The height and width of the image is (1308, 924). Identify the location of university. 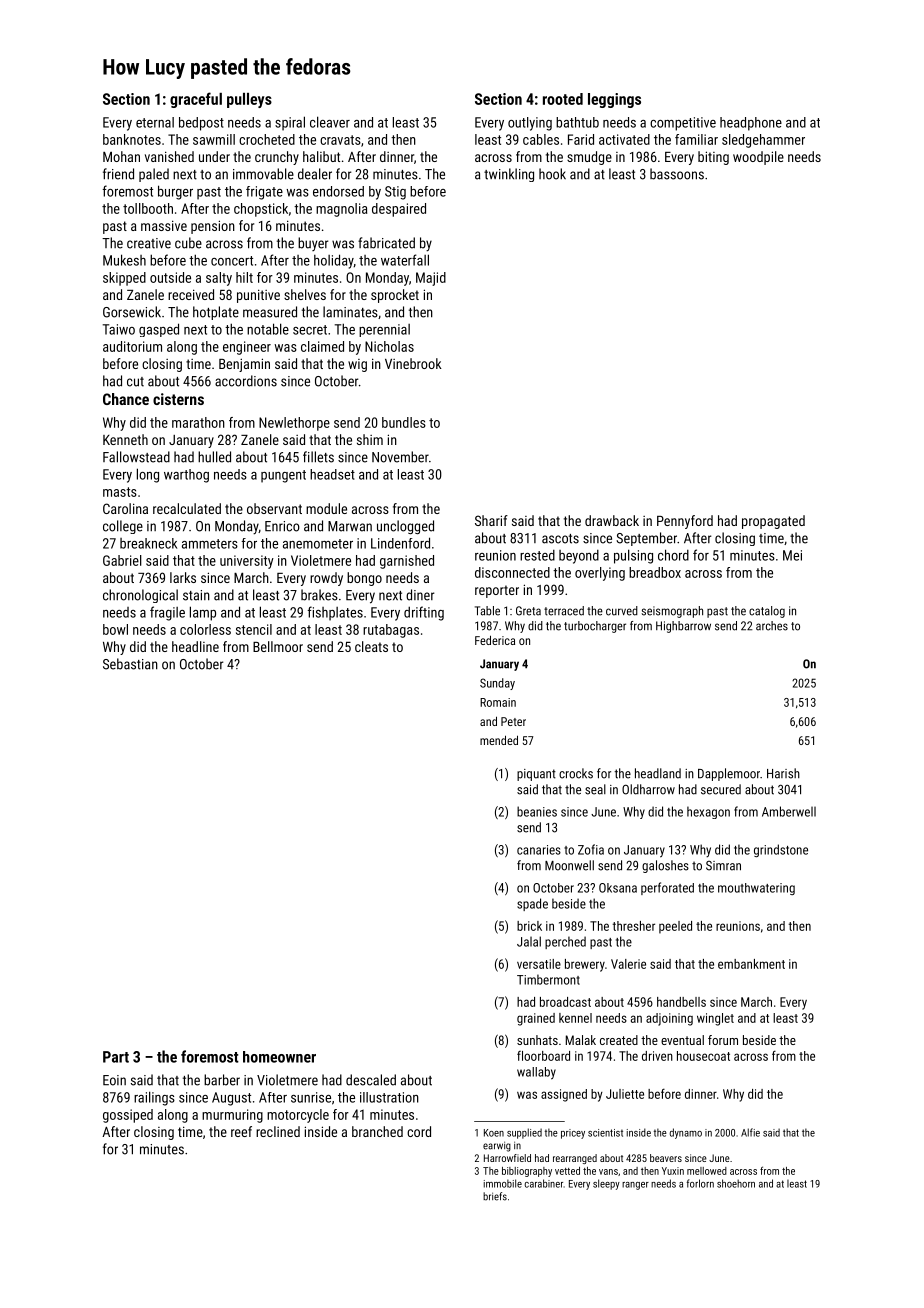
(247, 562).
